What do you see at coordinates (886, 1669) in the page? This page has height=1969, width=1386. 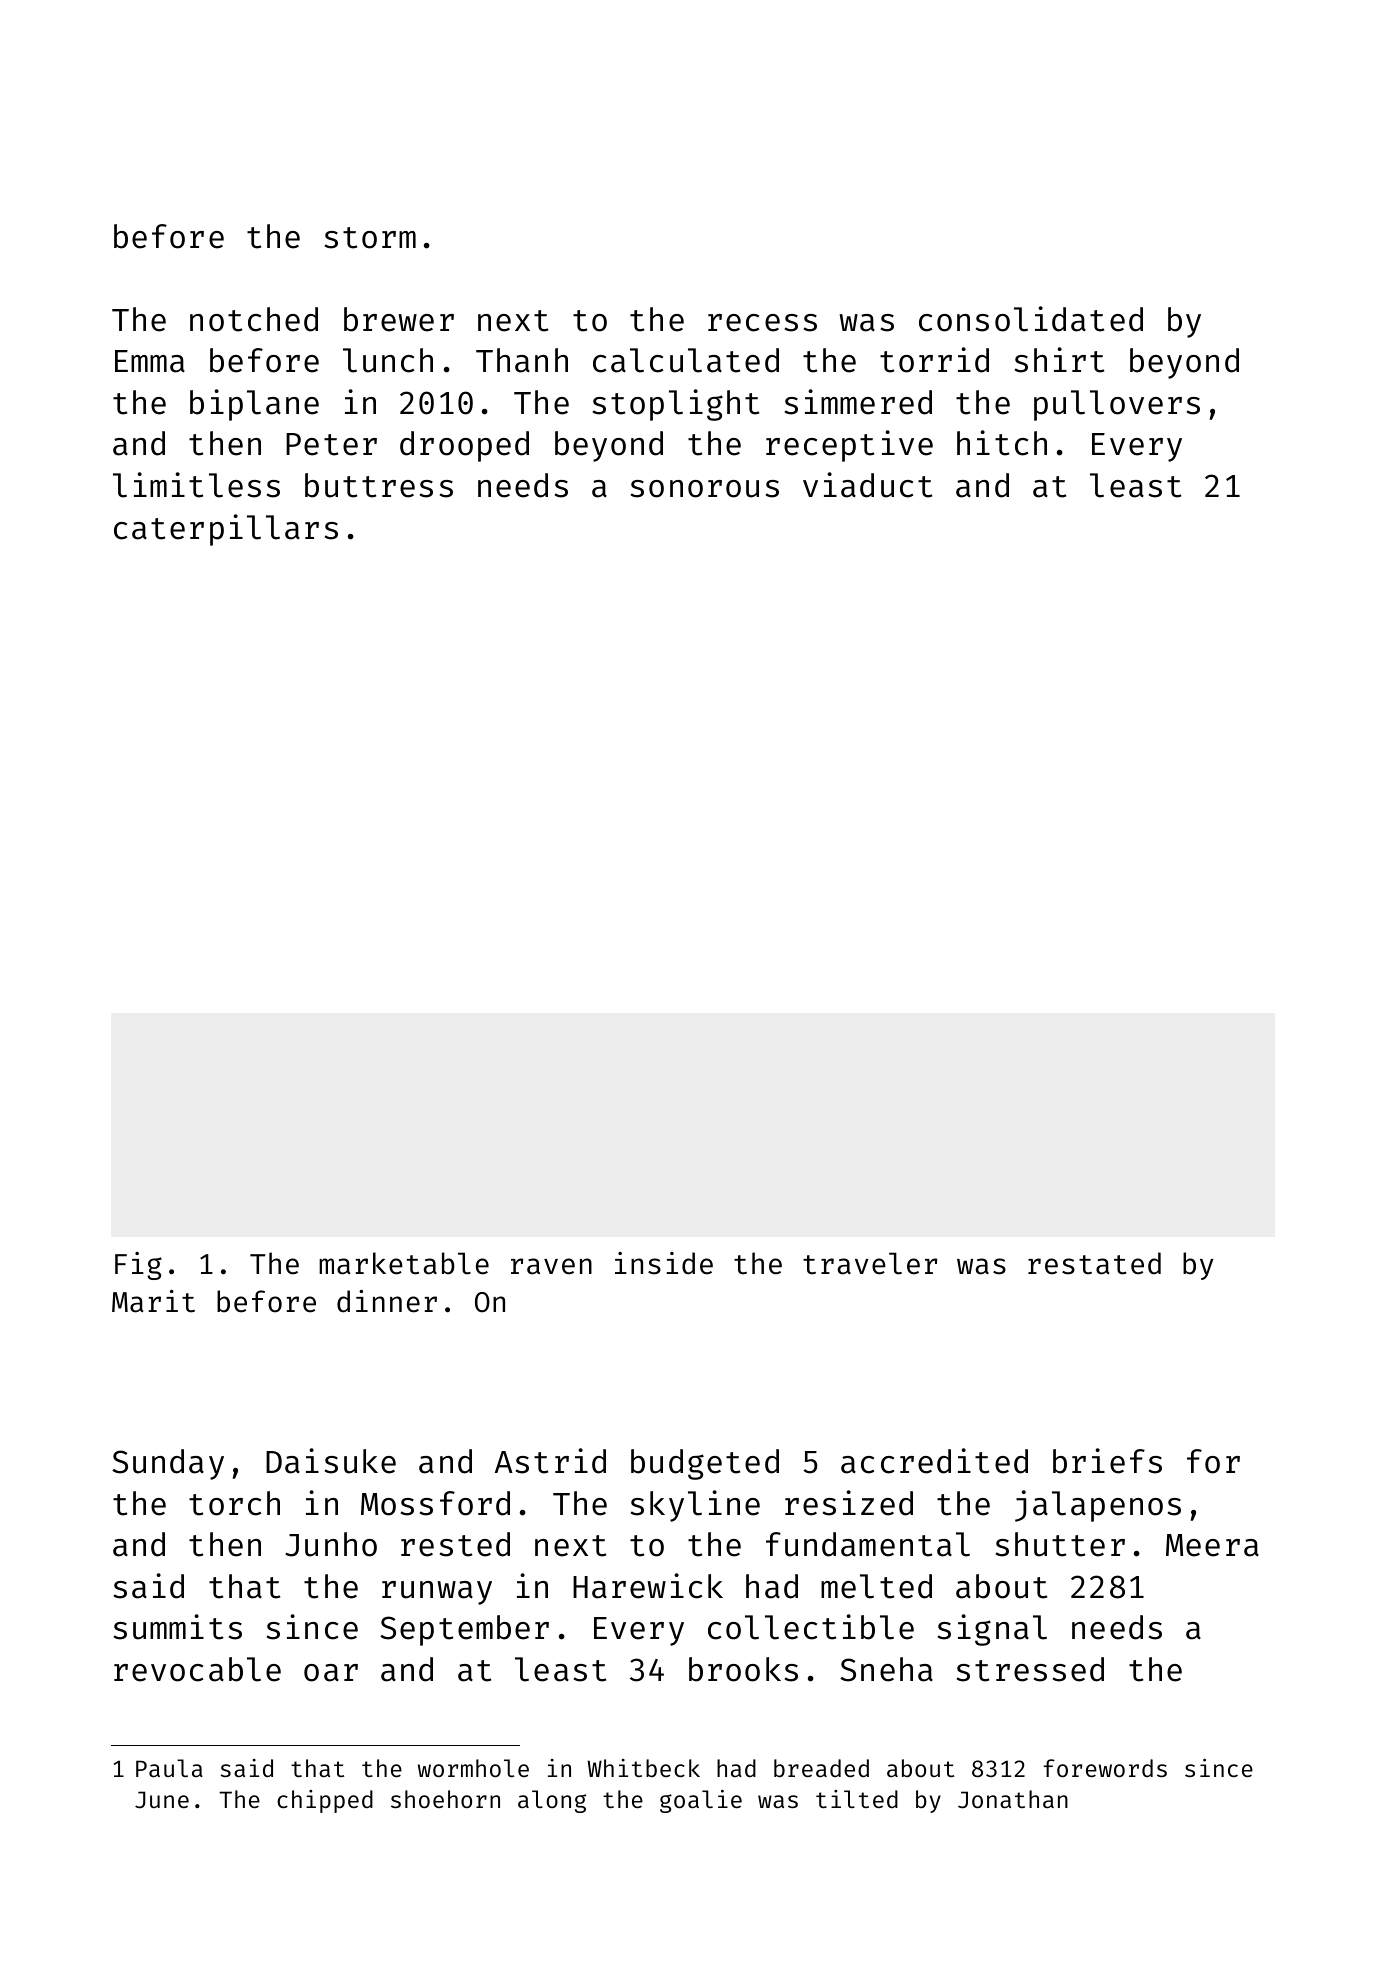 I see `Sneha` at bounding box center [886, 1669].
